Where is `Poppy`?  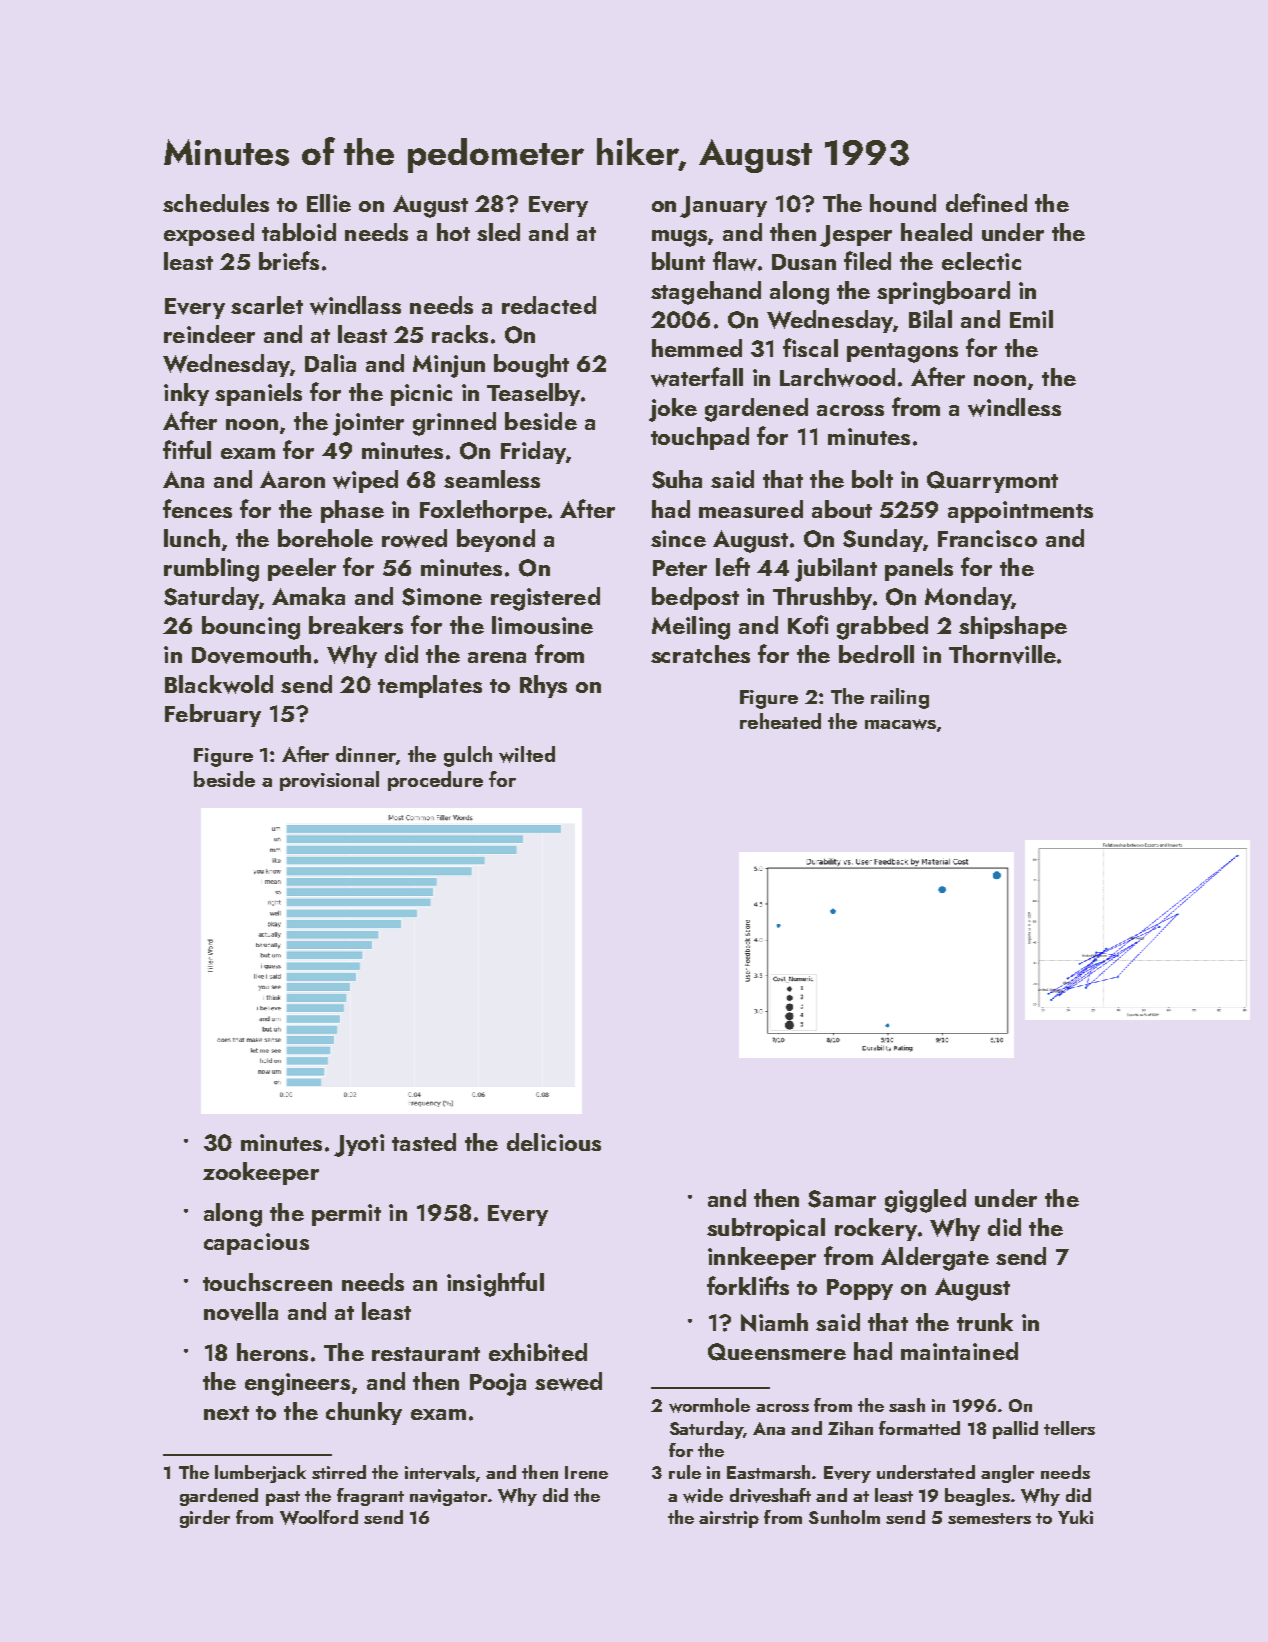 Poppy is located at coordinates (860, 1289).
